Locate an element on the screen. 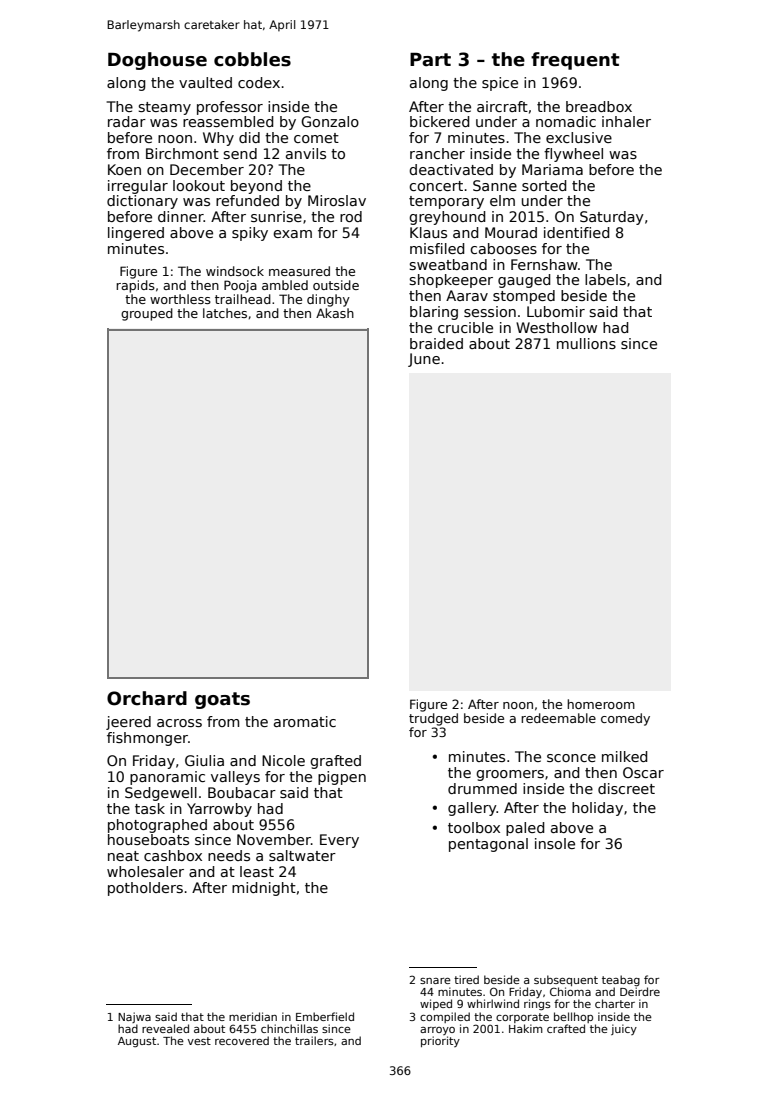  teabag is located at coordinates (621, 981).
